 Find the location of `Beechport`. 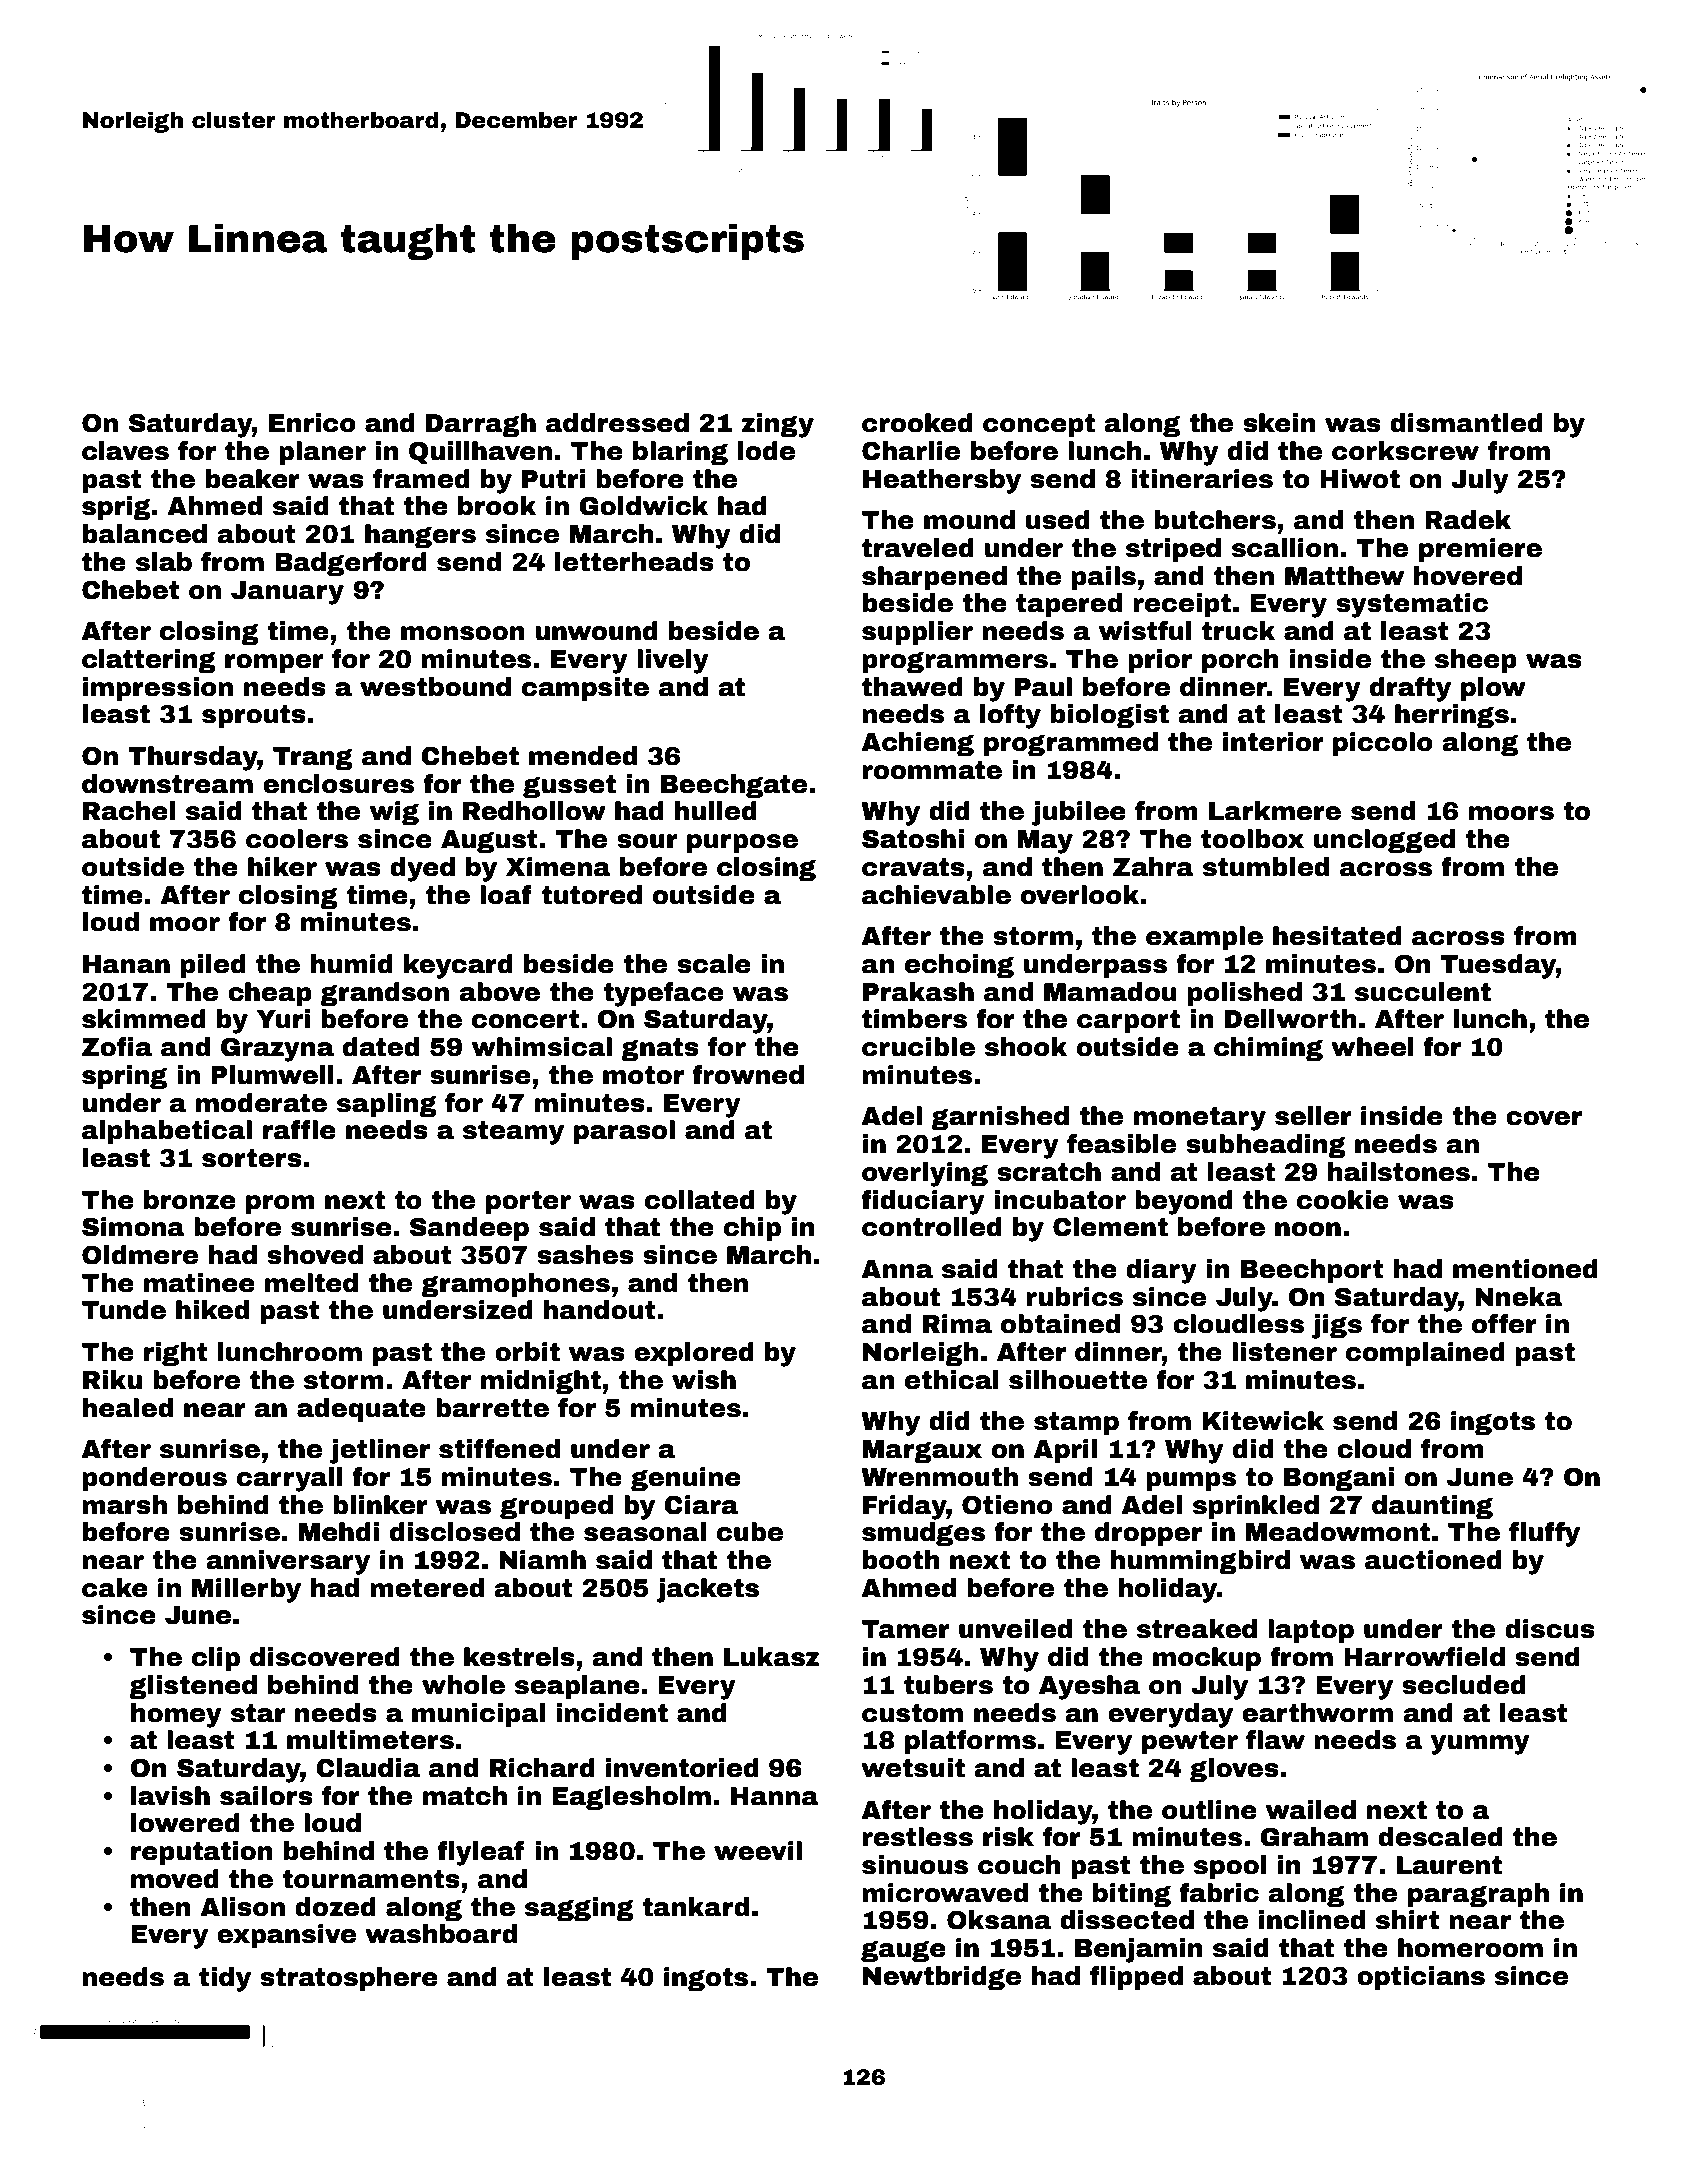

Beechport is located at coordinates (1312, 1271).
